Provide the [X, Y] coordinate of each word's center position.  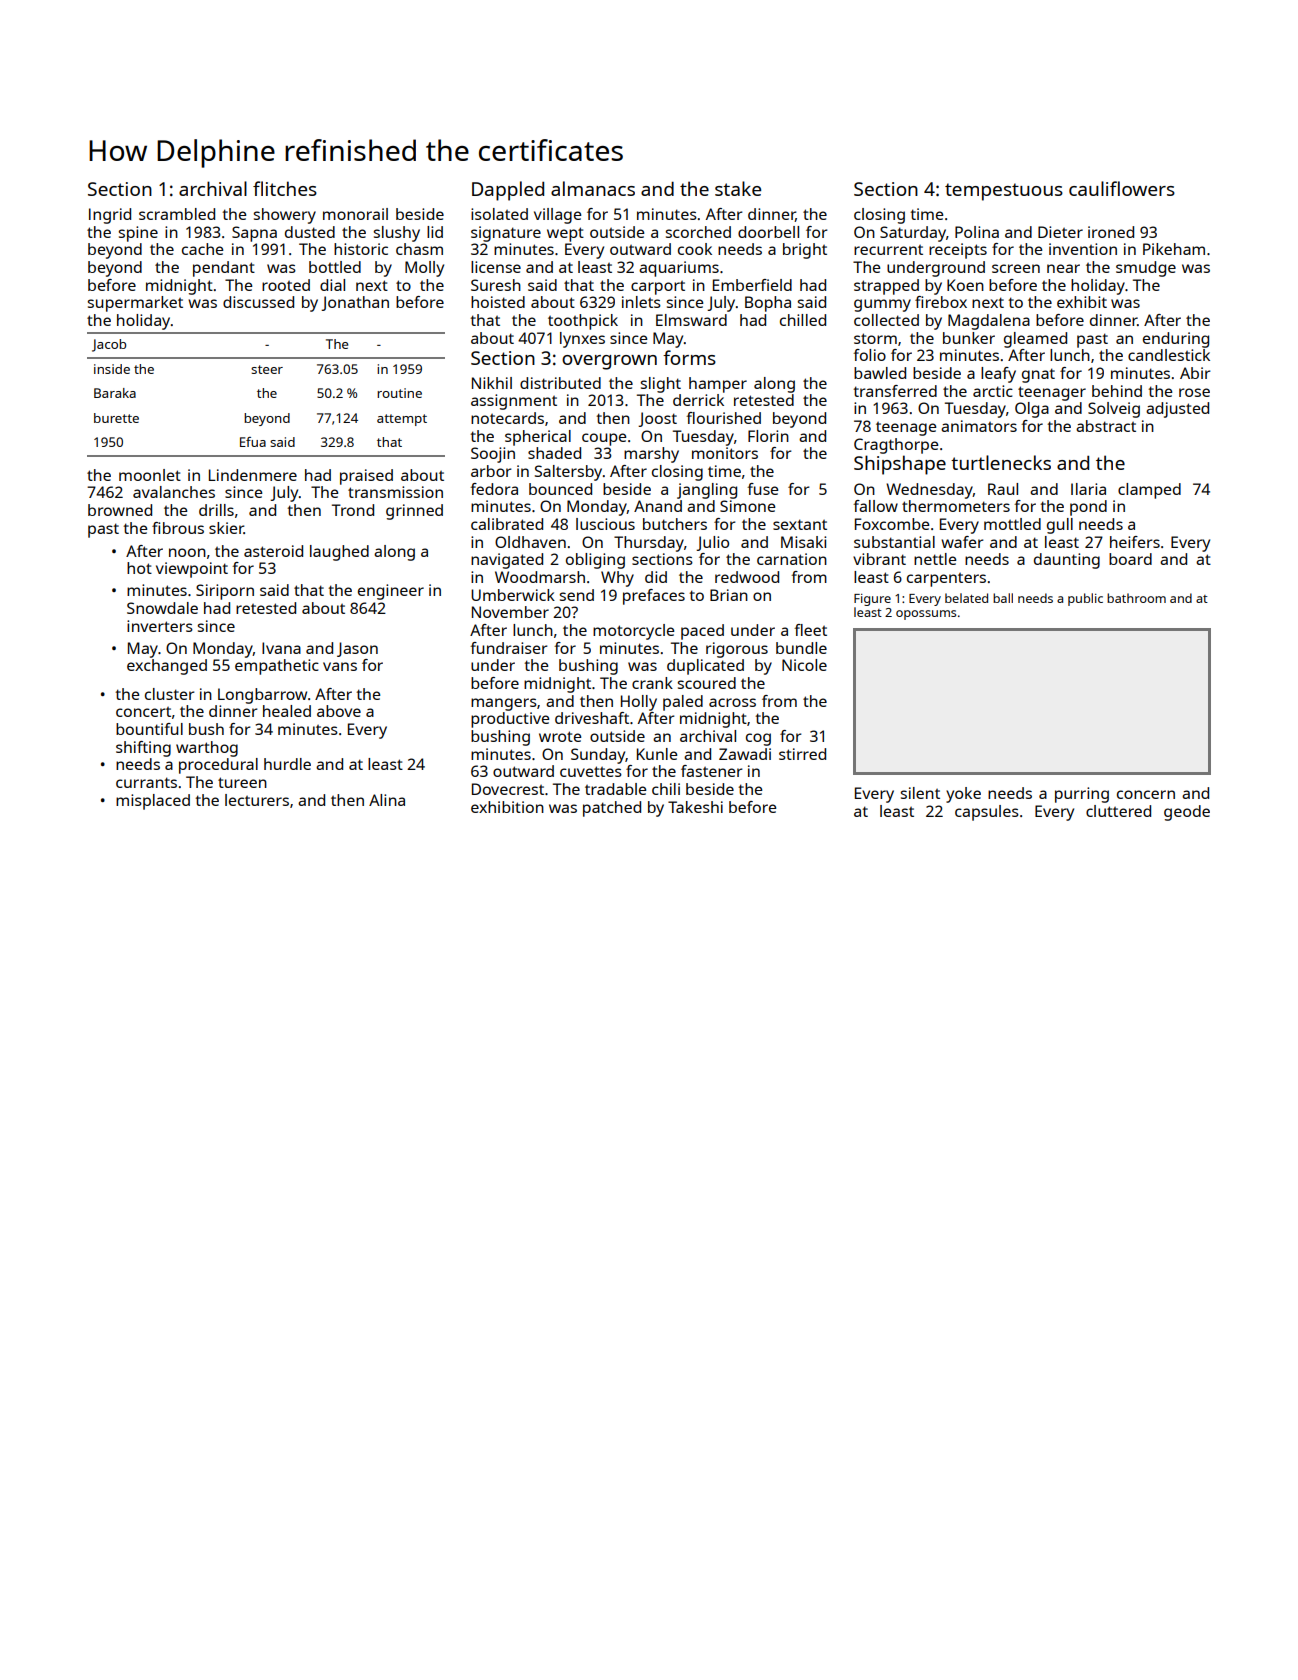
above [339, 711]
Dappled [508, 191]
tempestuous [1004, 192]
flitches [285, 188]
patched [612, 809]
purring [1082, 795]
